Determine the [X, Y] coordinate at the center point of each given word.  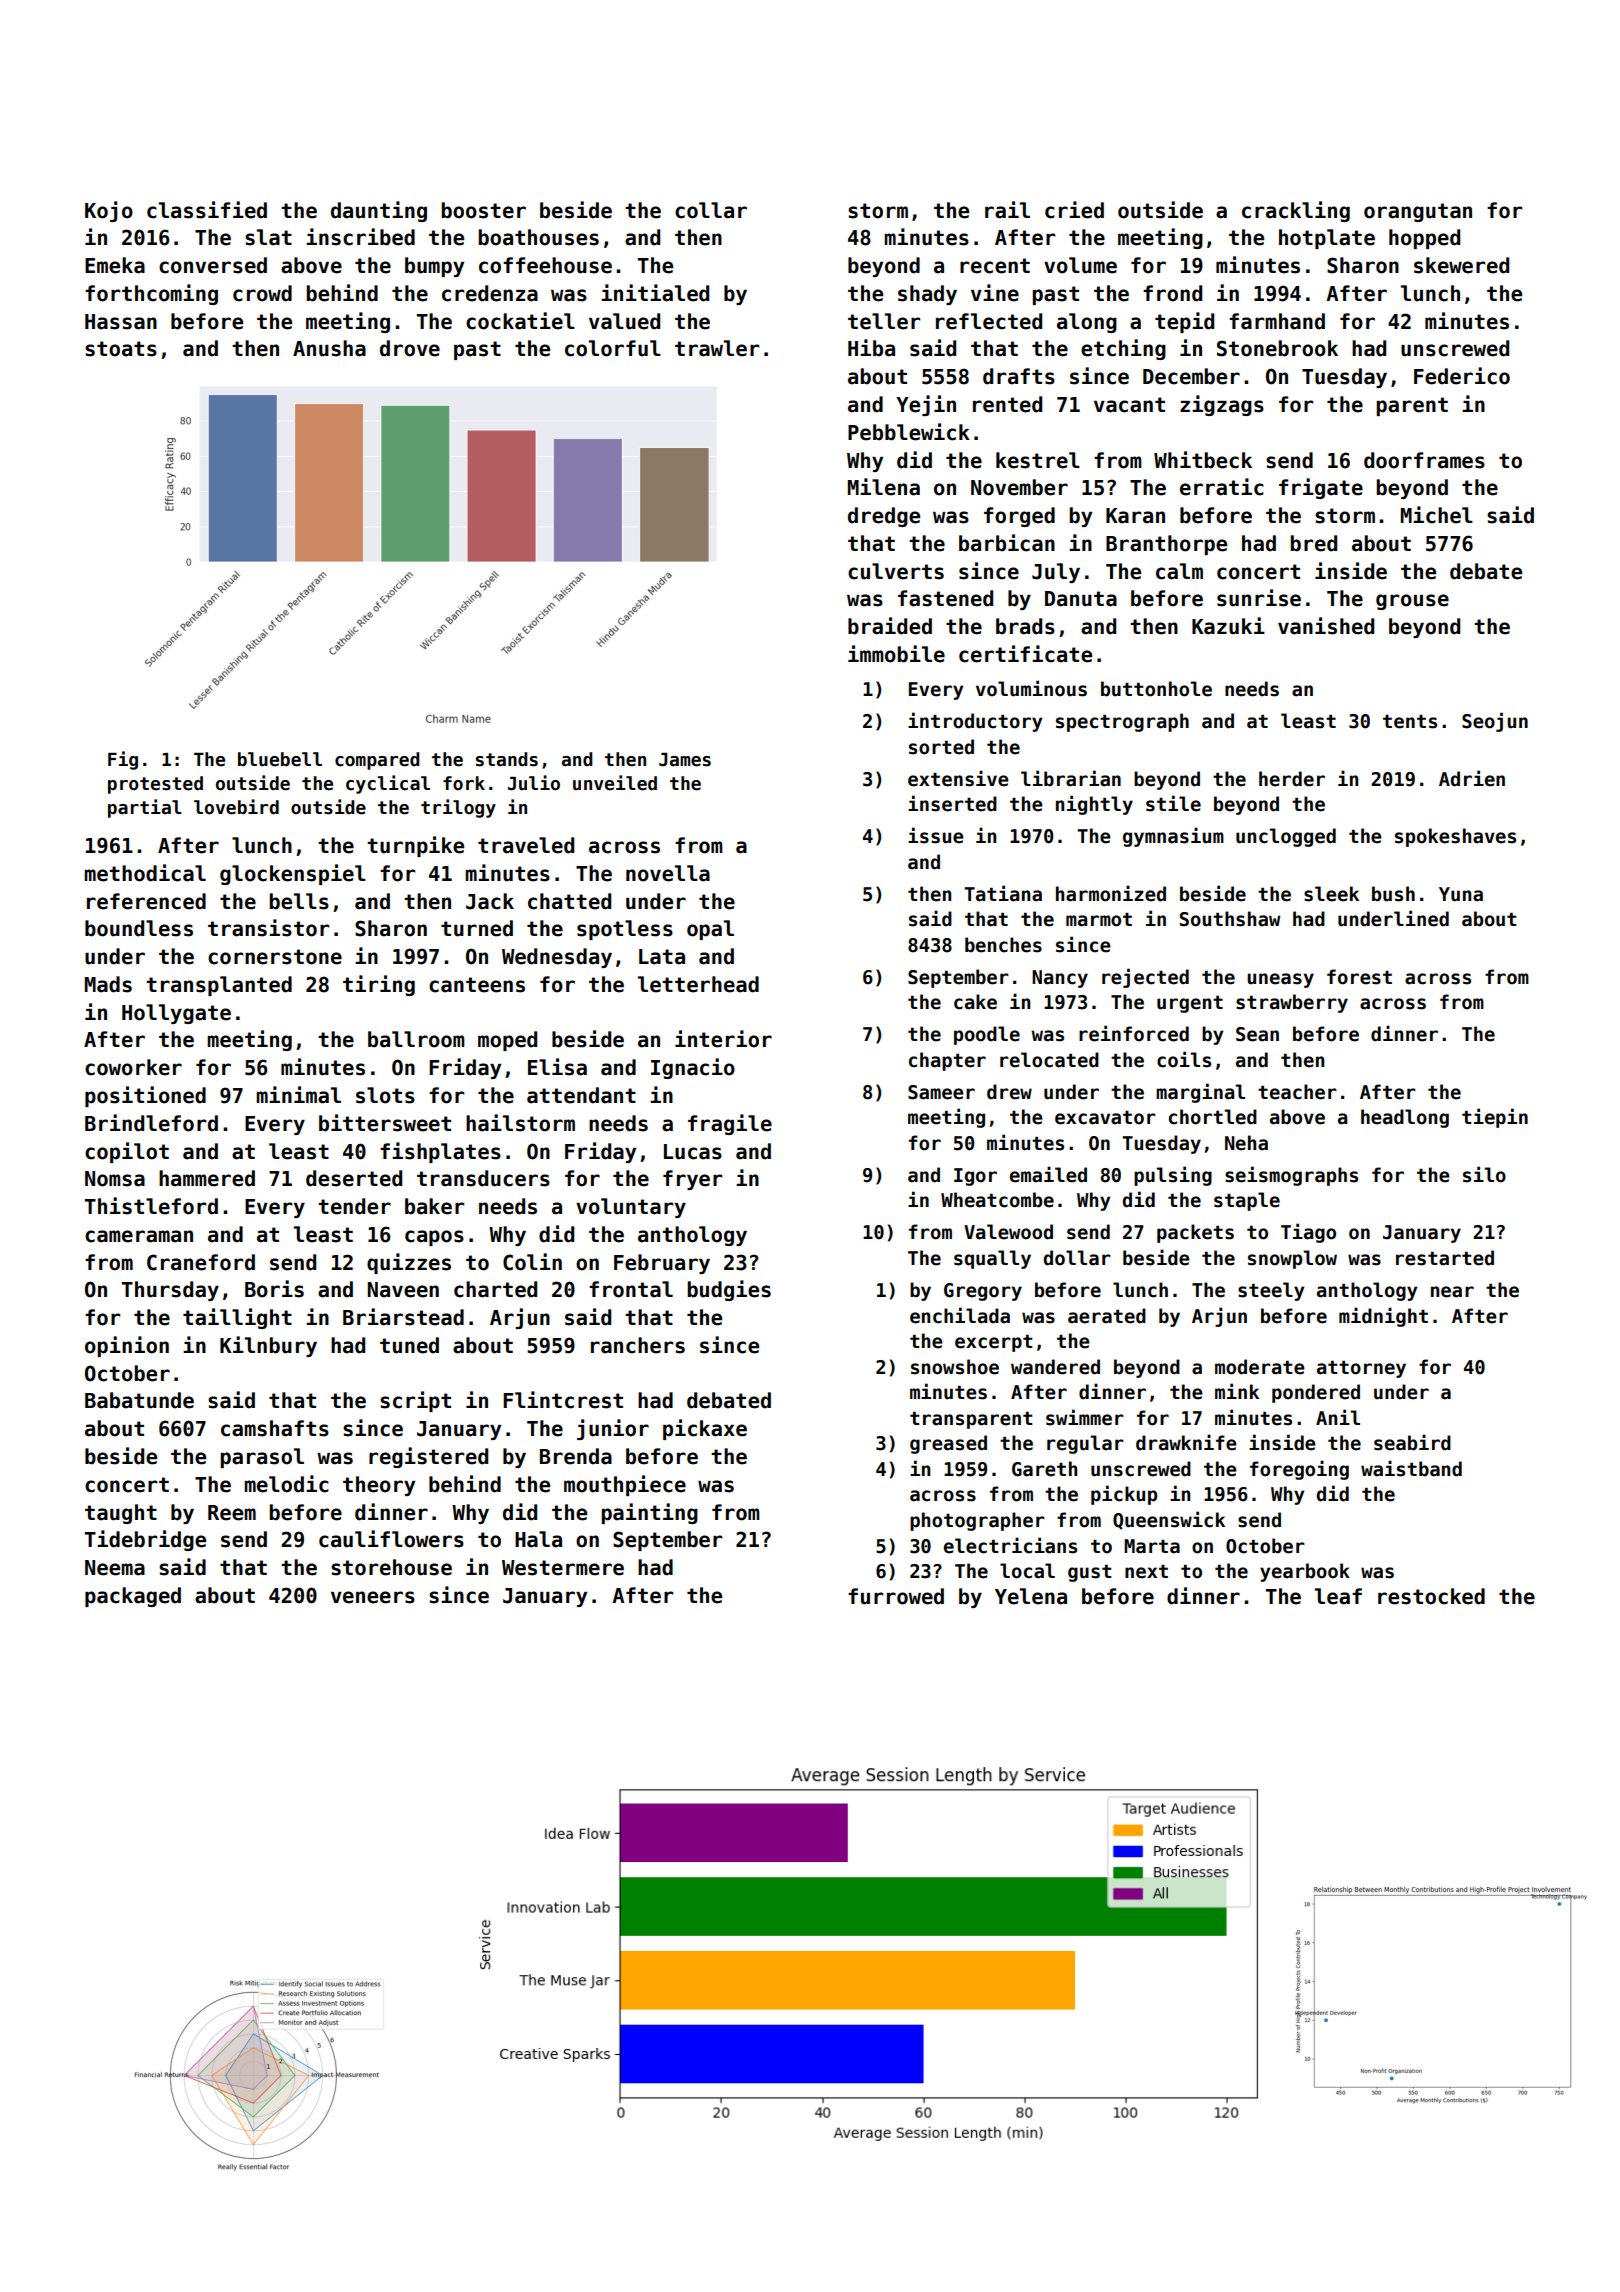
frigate [1321, 488]
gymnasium [1173, 837]
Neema [115, 1568]
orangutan [1418, 212]
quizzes [409, 1263]
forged [1019, 517]
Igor [975, 1177]
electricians [1010, 1545]
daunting [379, 211]
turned [477, 928]
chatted [569, 901]
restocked [1431, 1596]
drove [410, 348]
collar [711, 210]
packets [1195, 1233]
